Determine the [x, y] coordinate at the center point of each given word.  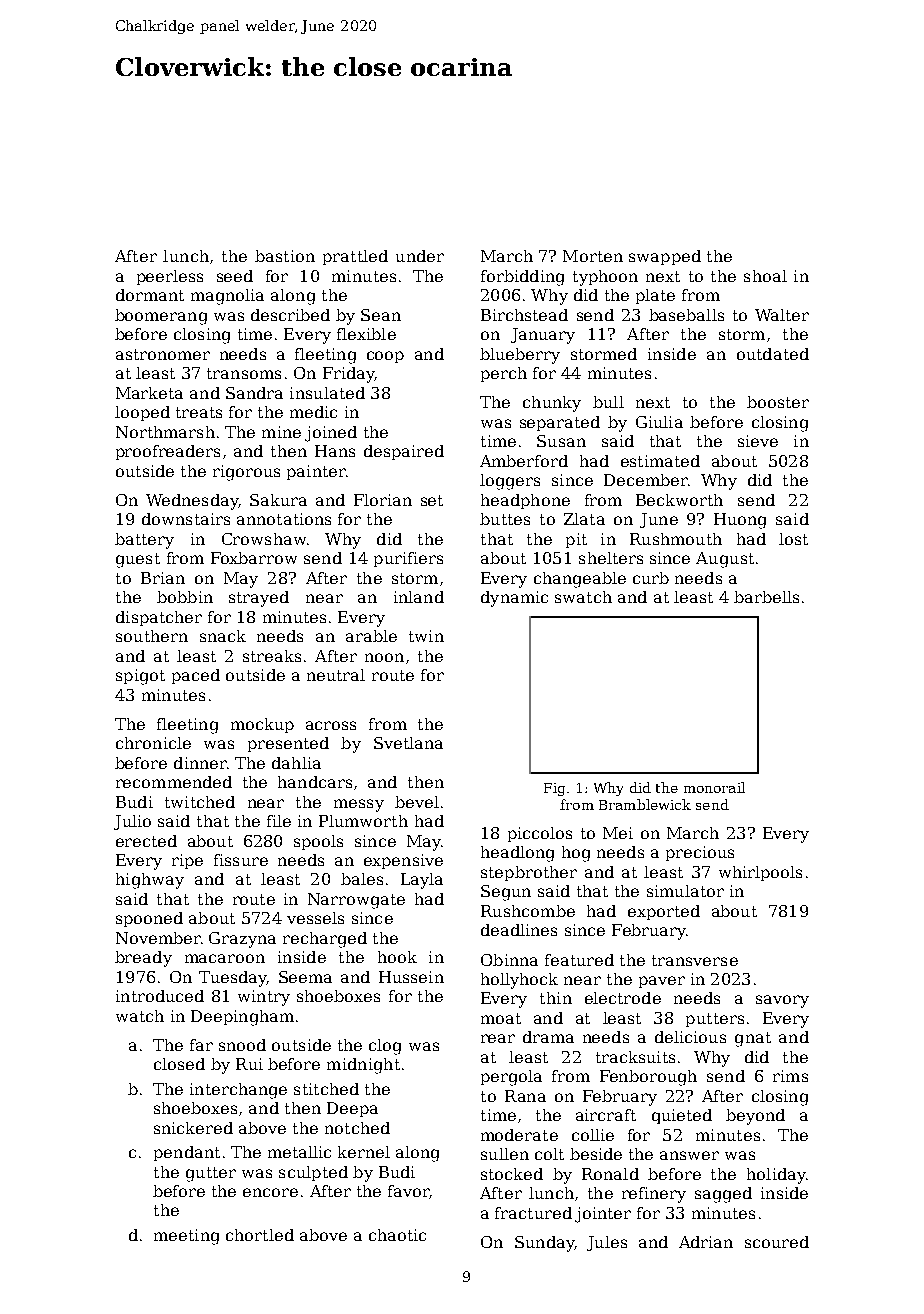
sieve [758, 441]
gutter [211, 1174]
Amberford [524, 461]
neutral [336, 675]
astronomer [163, 354]
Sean [381, 315]
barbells [766, 597]
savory [782, 1001]
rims [790, 1076]
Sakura [278, 500]
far [201, 1045]
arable [371, 636]
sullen [505, 1154]
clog [385, 1047]
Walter [782, 315]
